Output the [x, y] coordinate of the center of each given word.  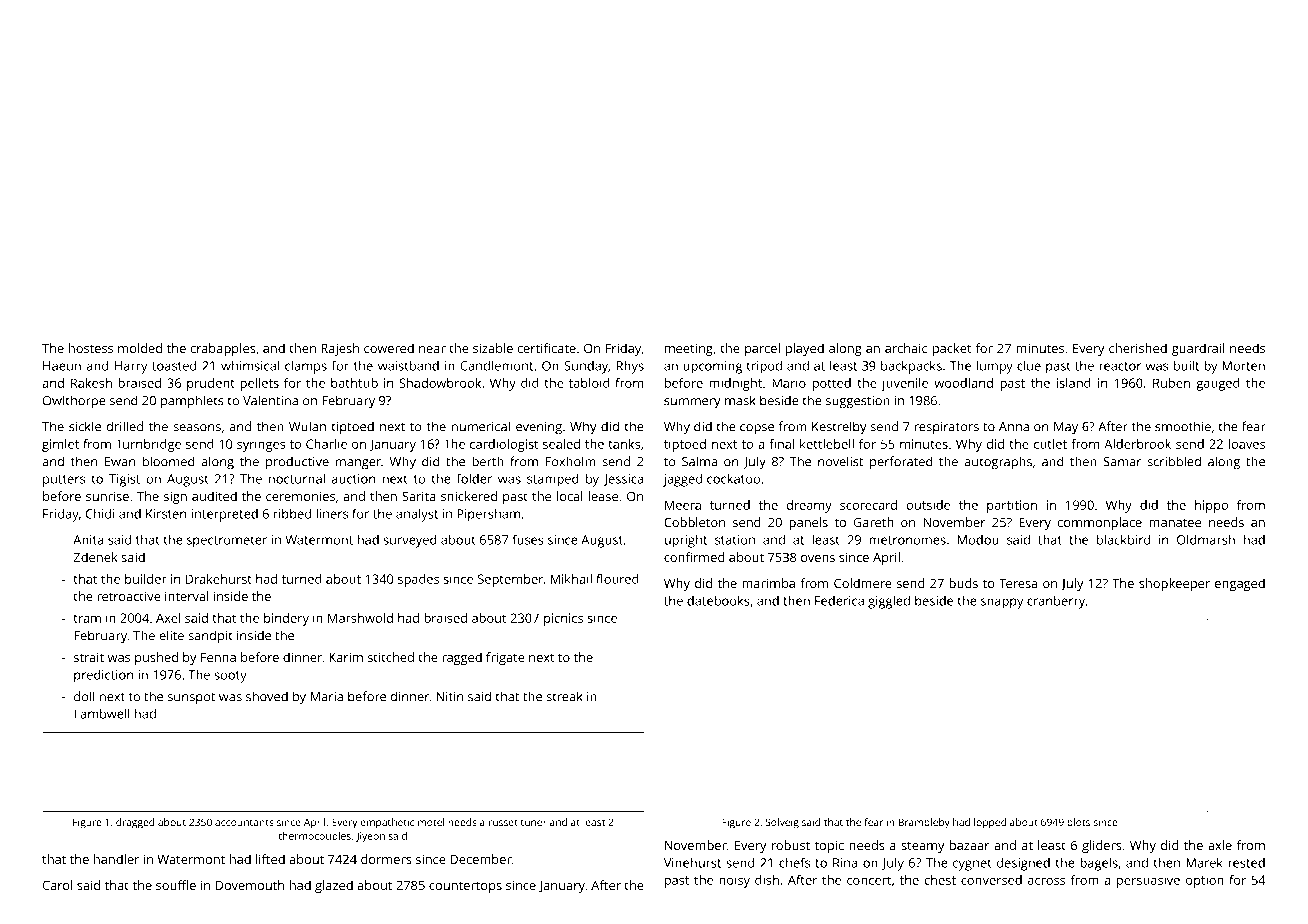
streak [564, 696]
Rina [845, 863]
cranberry [1056, 602]
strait [89, 657]
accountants [244, 822]
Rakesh [91, 383]
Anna [1014, 427]
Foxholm [571, 461]
